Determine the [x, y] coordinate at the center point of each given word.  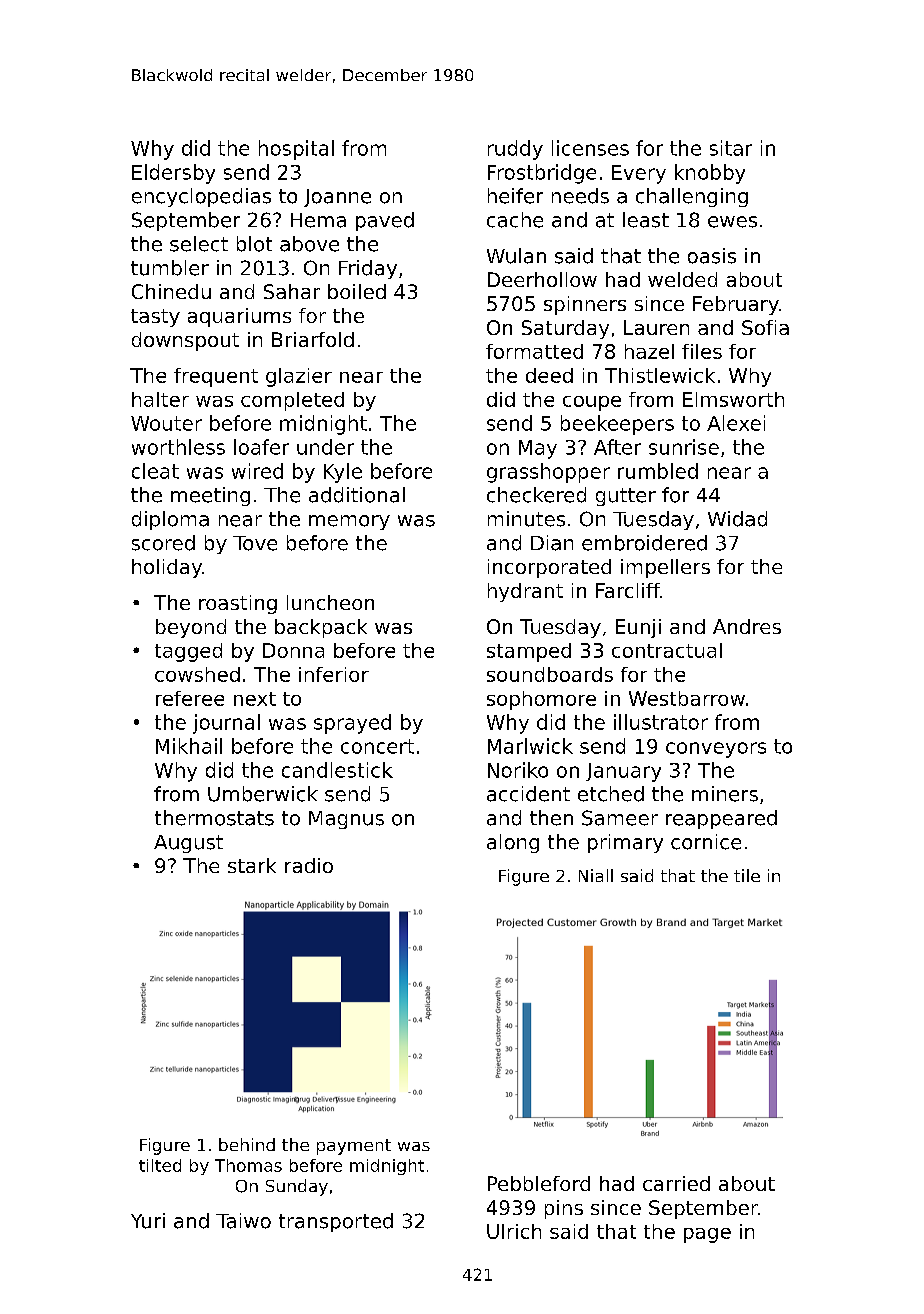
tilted [160, 1165]
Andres [747, 626]
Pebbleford [539, 1183]
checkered [536, 495]
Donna [293, 650]
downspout [185, 341]
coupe [592, 403]
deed [549, 375]
